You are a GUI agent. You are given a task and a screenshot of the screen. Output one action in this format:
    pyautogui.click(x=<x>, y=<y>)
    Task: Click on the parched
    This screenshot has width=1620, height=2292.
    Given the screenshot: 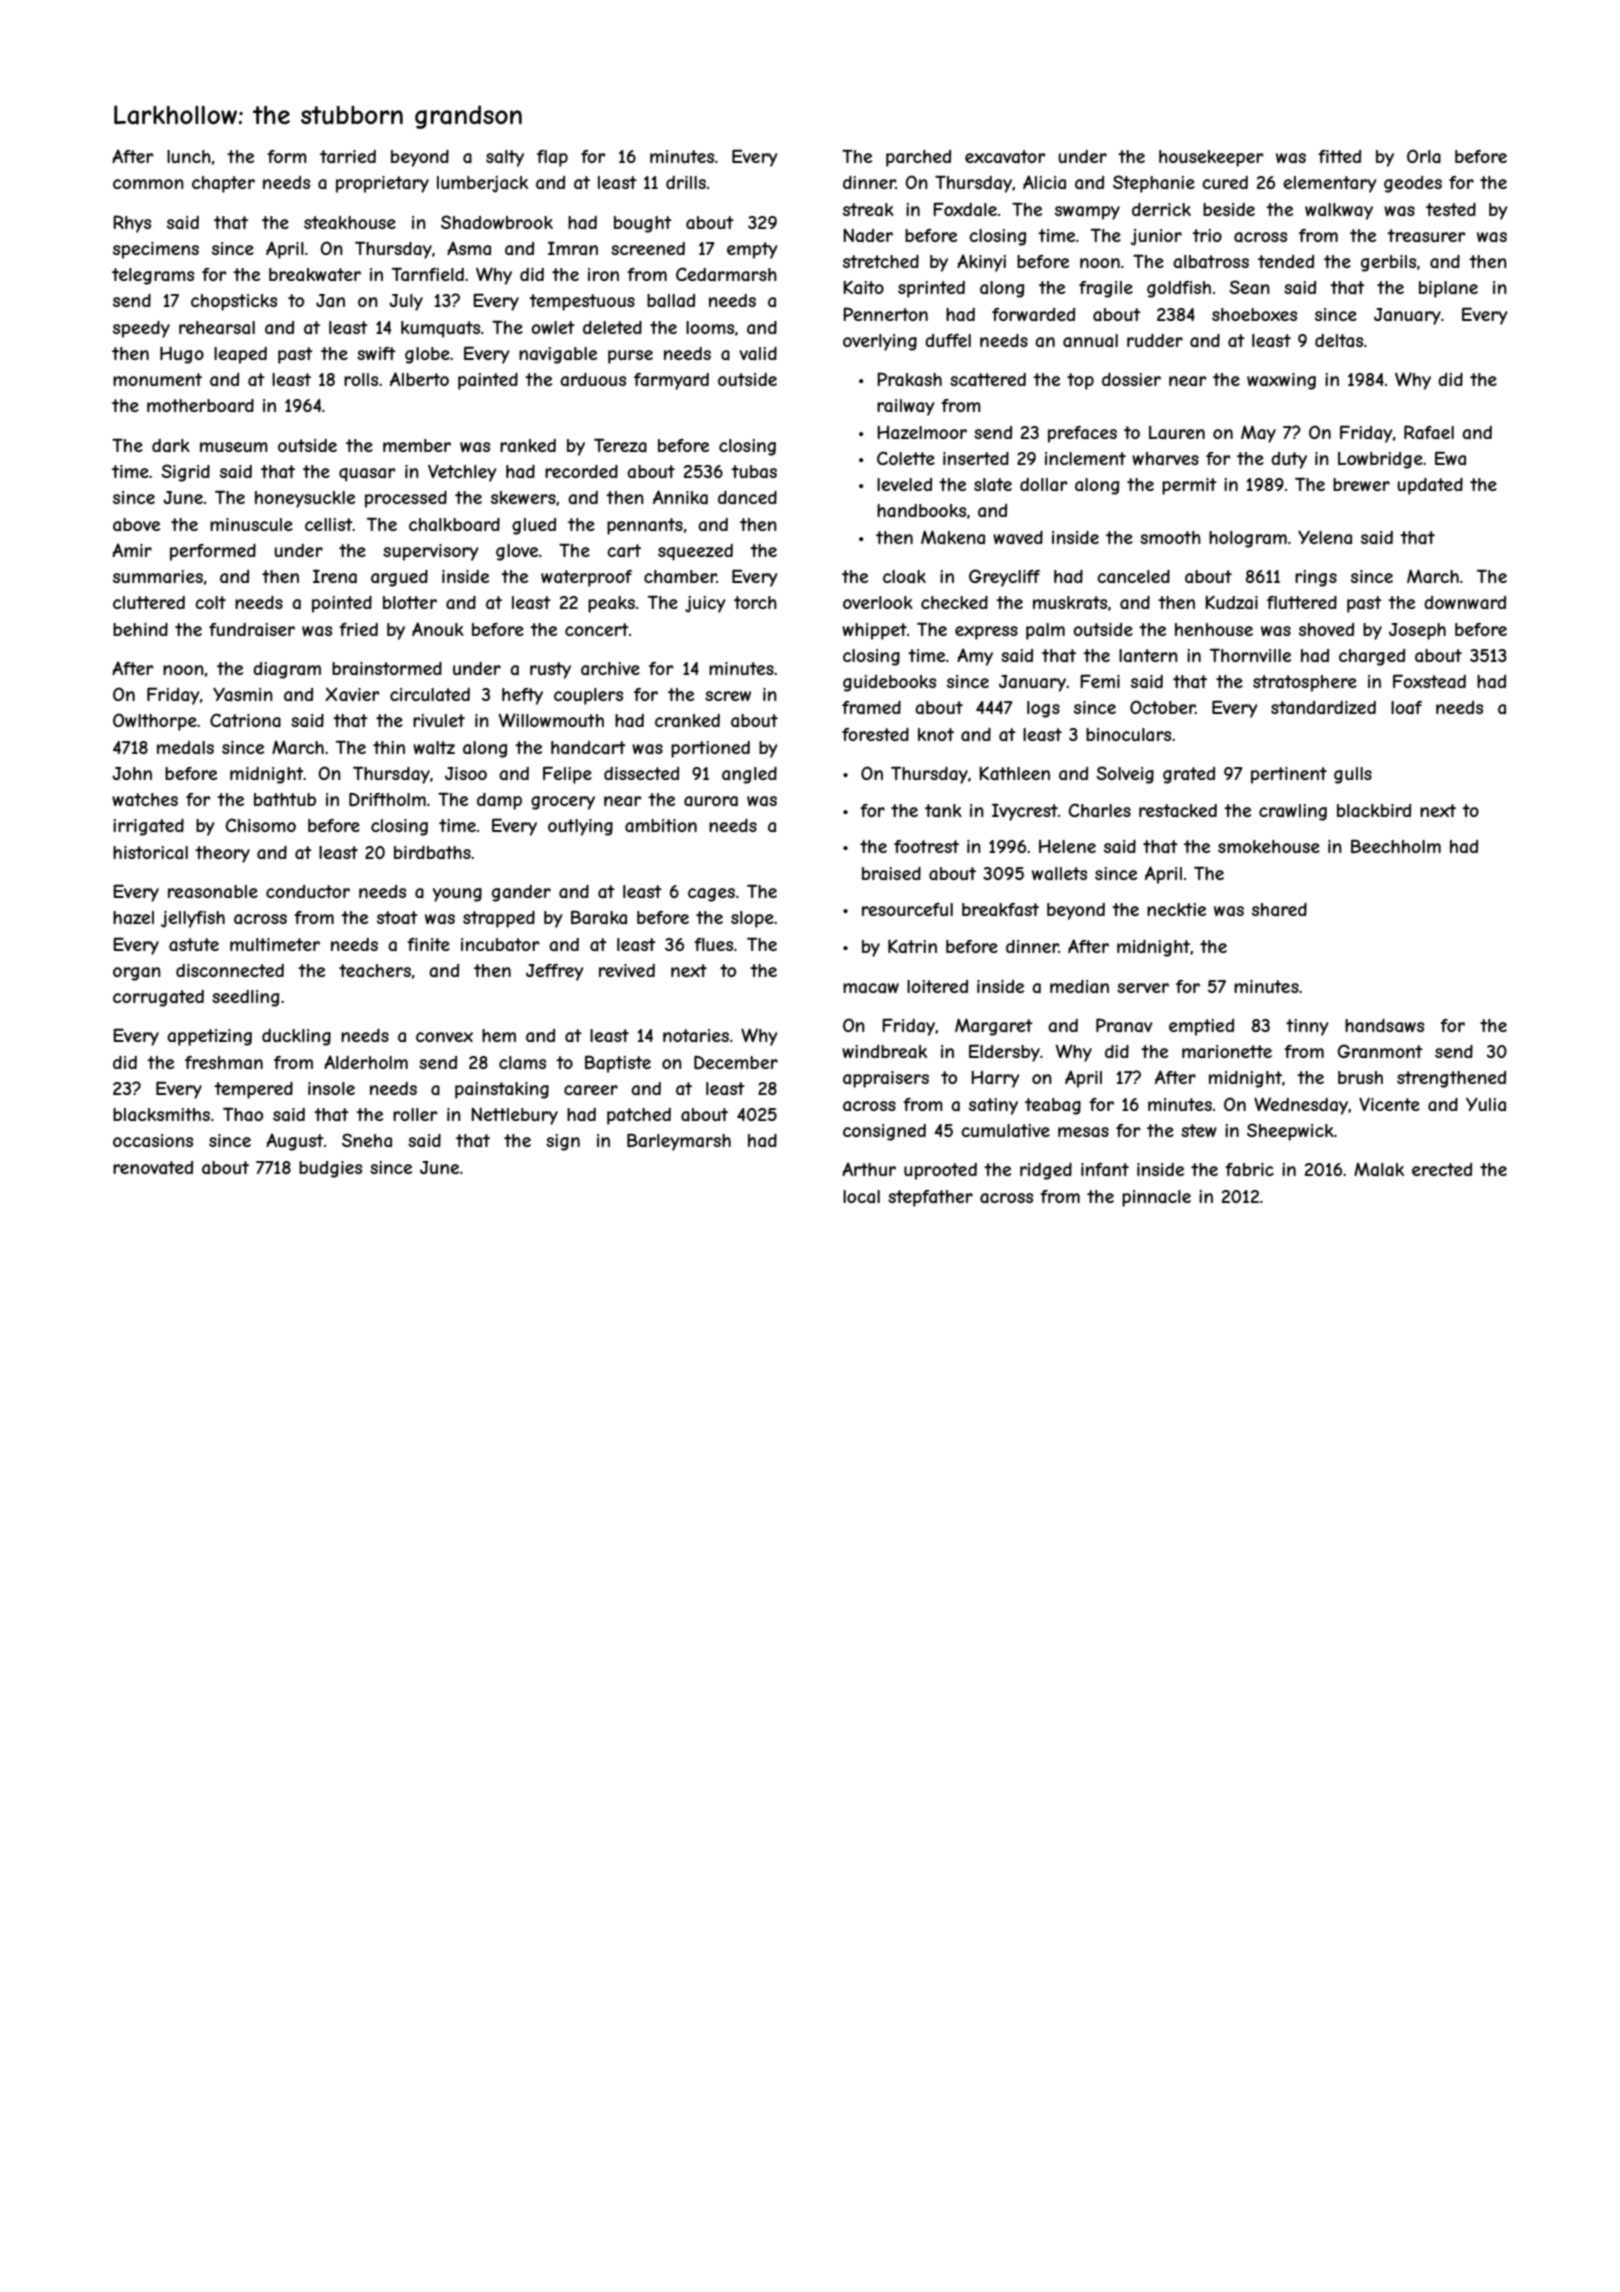 What is the action you would take?
    pyautogui.click(x=918, y=158)
